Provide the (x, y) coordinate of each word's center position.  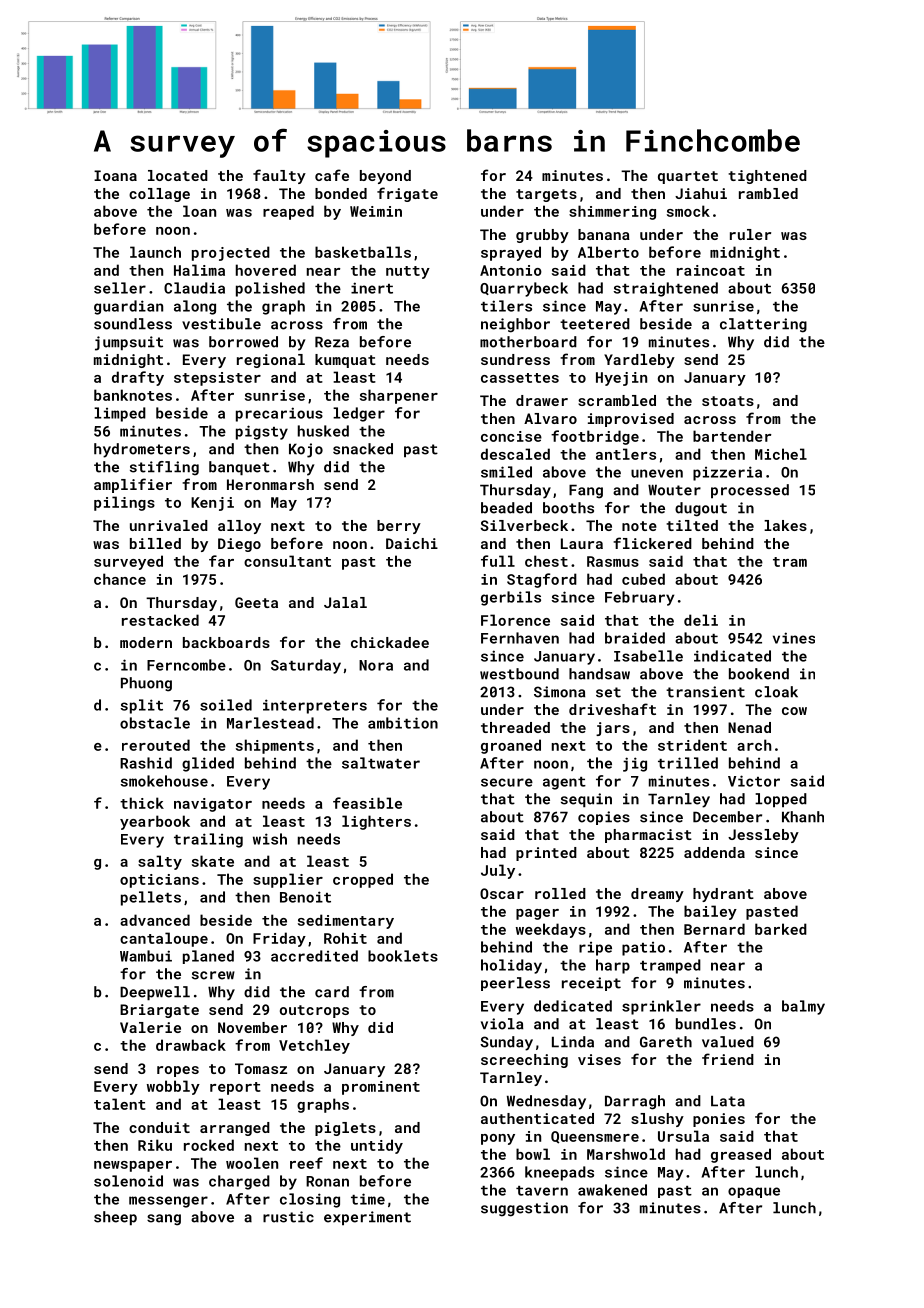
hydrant (723, 895)
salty (160, 862)
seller (120, 288)
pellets (151, 898)
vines (794, 638)
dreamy (657, 895)
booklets (403, 956)
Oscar (502, 893)
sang (164, 1220)
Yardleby (639, 361)
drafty (138, 378)
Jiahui (701, 193)
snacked (363, 449)
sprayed (511, 253)
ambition (403, 723)
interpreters (315, 706)
